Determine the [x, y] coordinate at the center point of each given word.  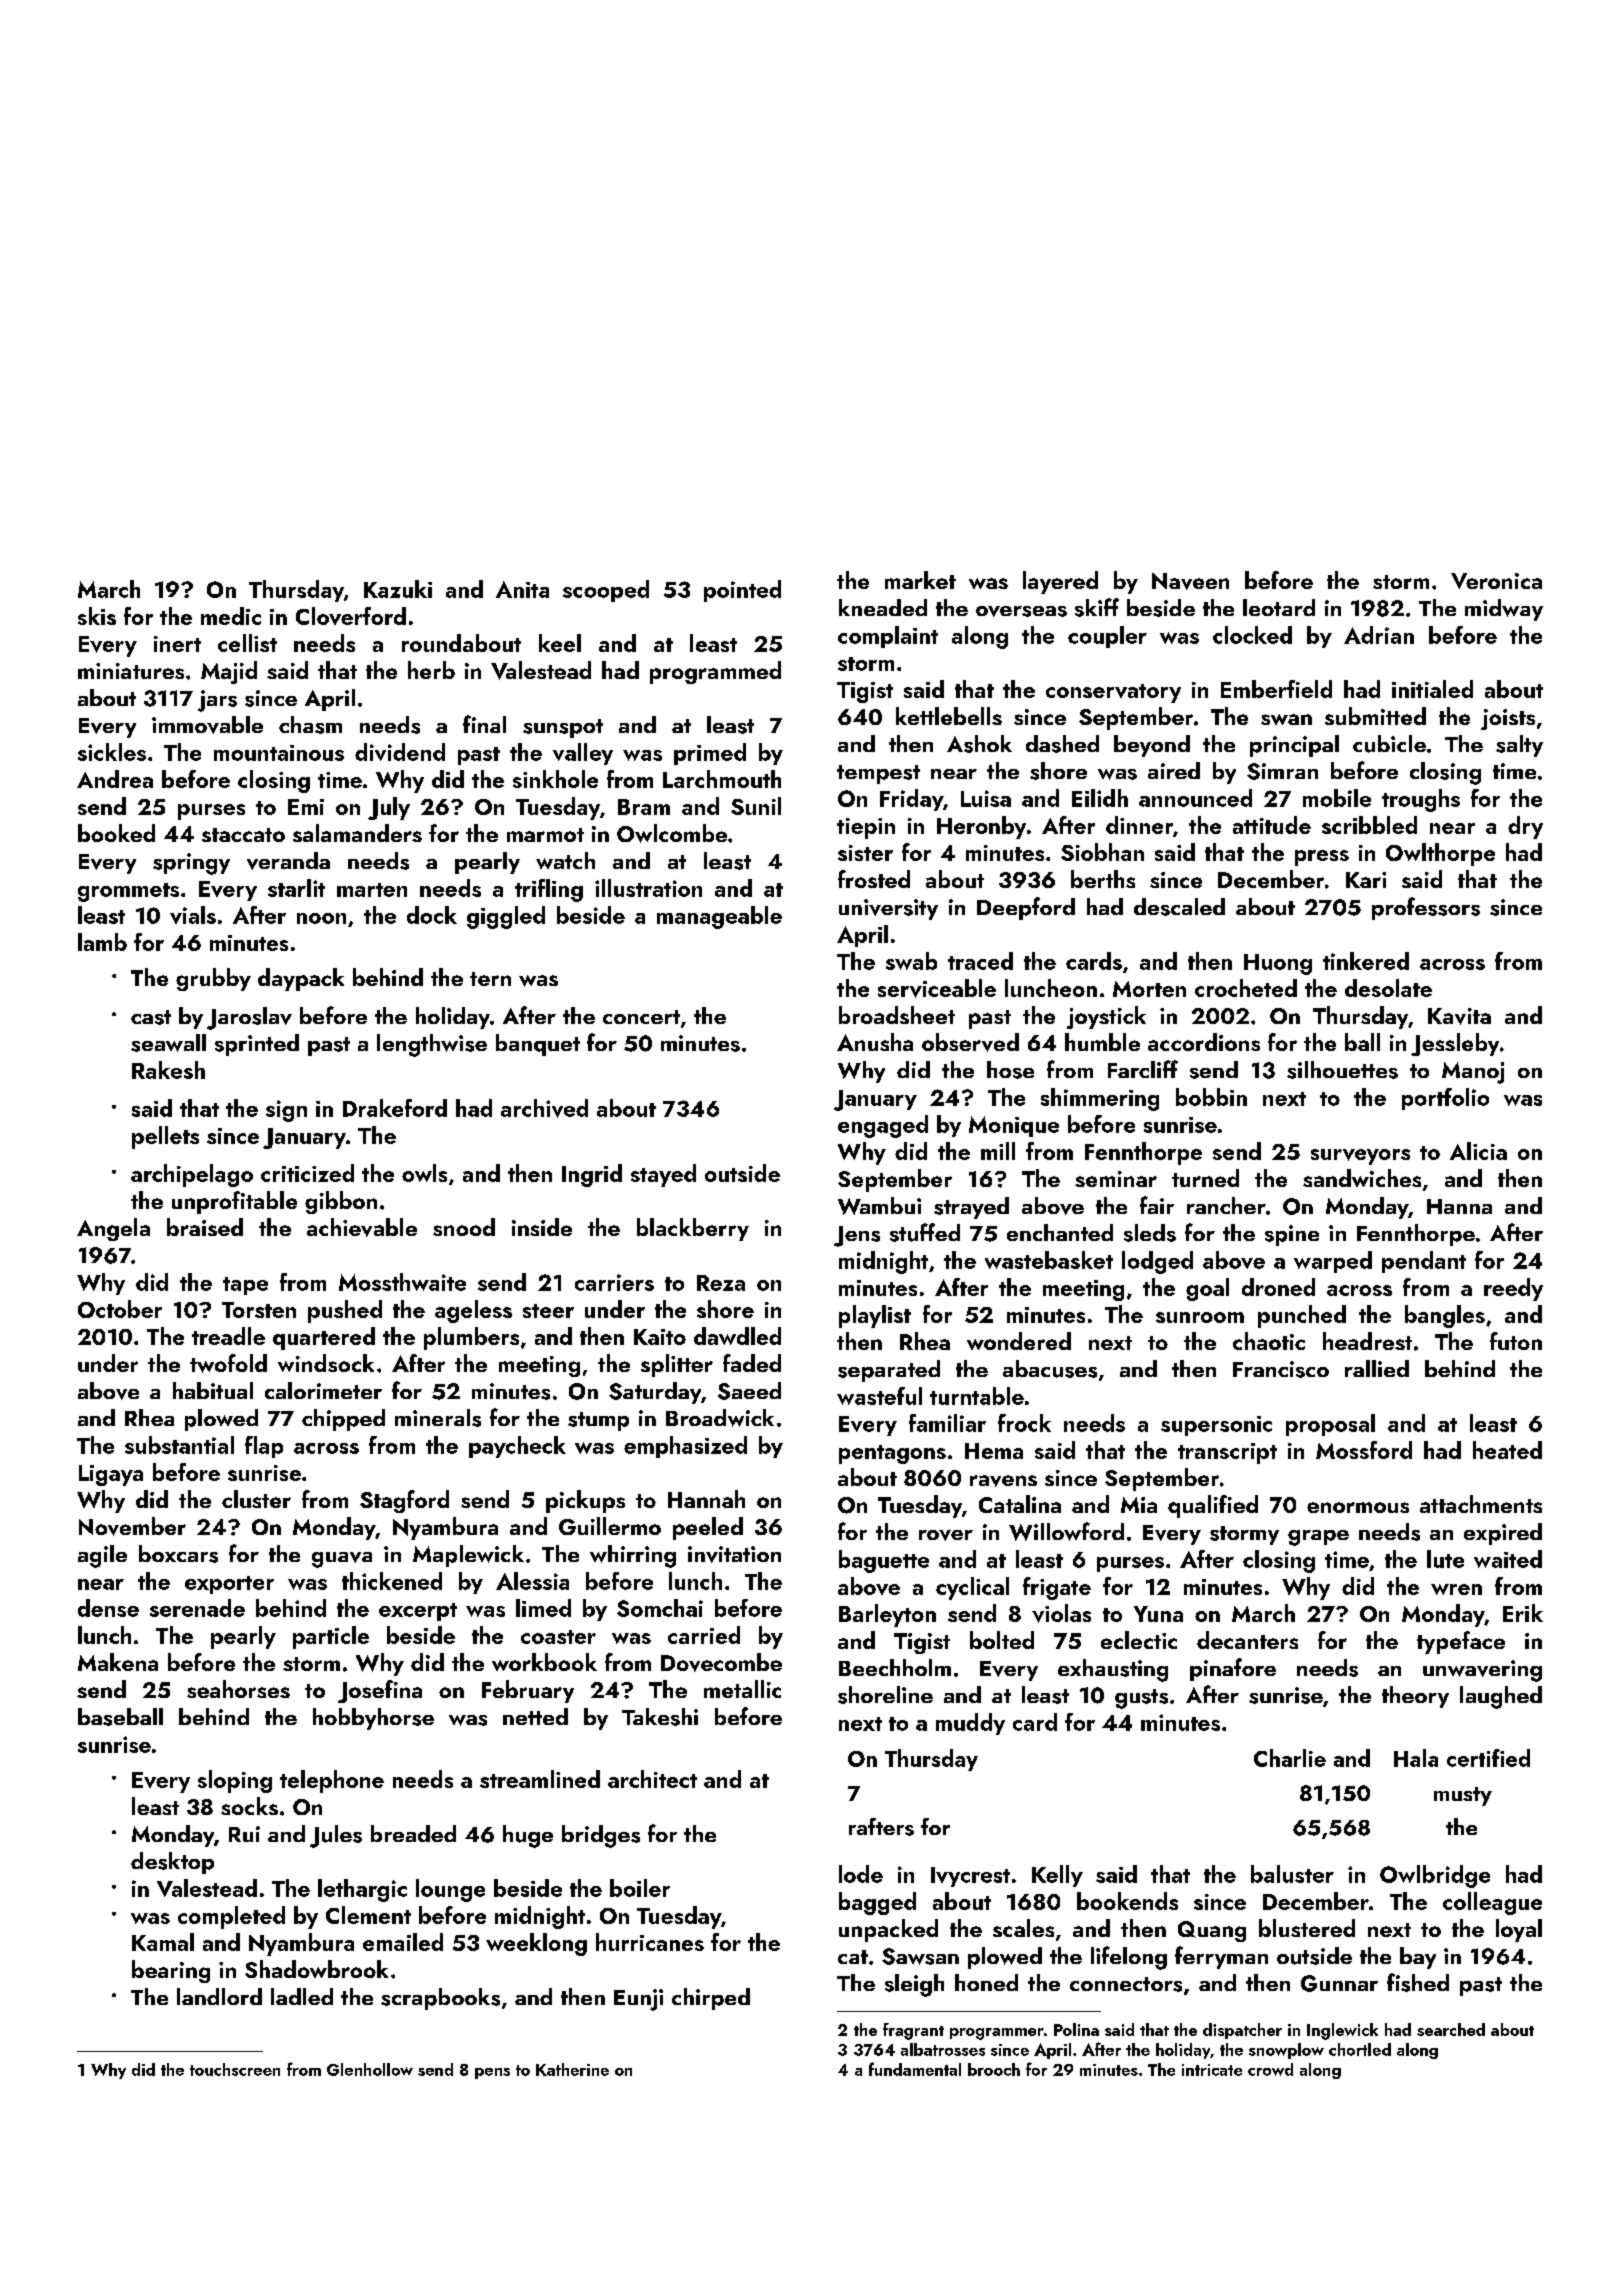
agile [102, 1556]
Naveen [1190, 581]
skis [97, 616]
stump [598, 1421]
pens [492, 2073]
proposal [1330, 1425]
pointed [742, 591]
